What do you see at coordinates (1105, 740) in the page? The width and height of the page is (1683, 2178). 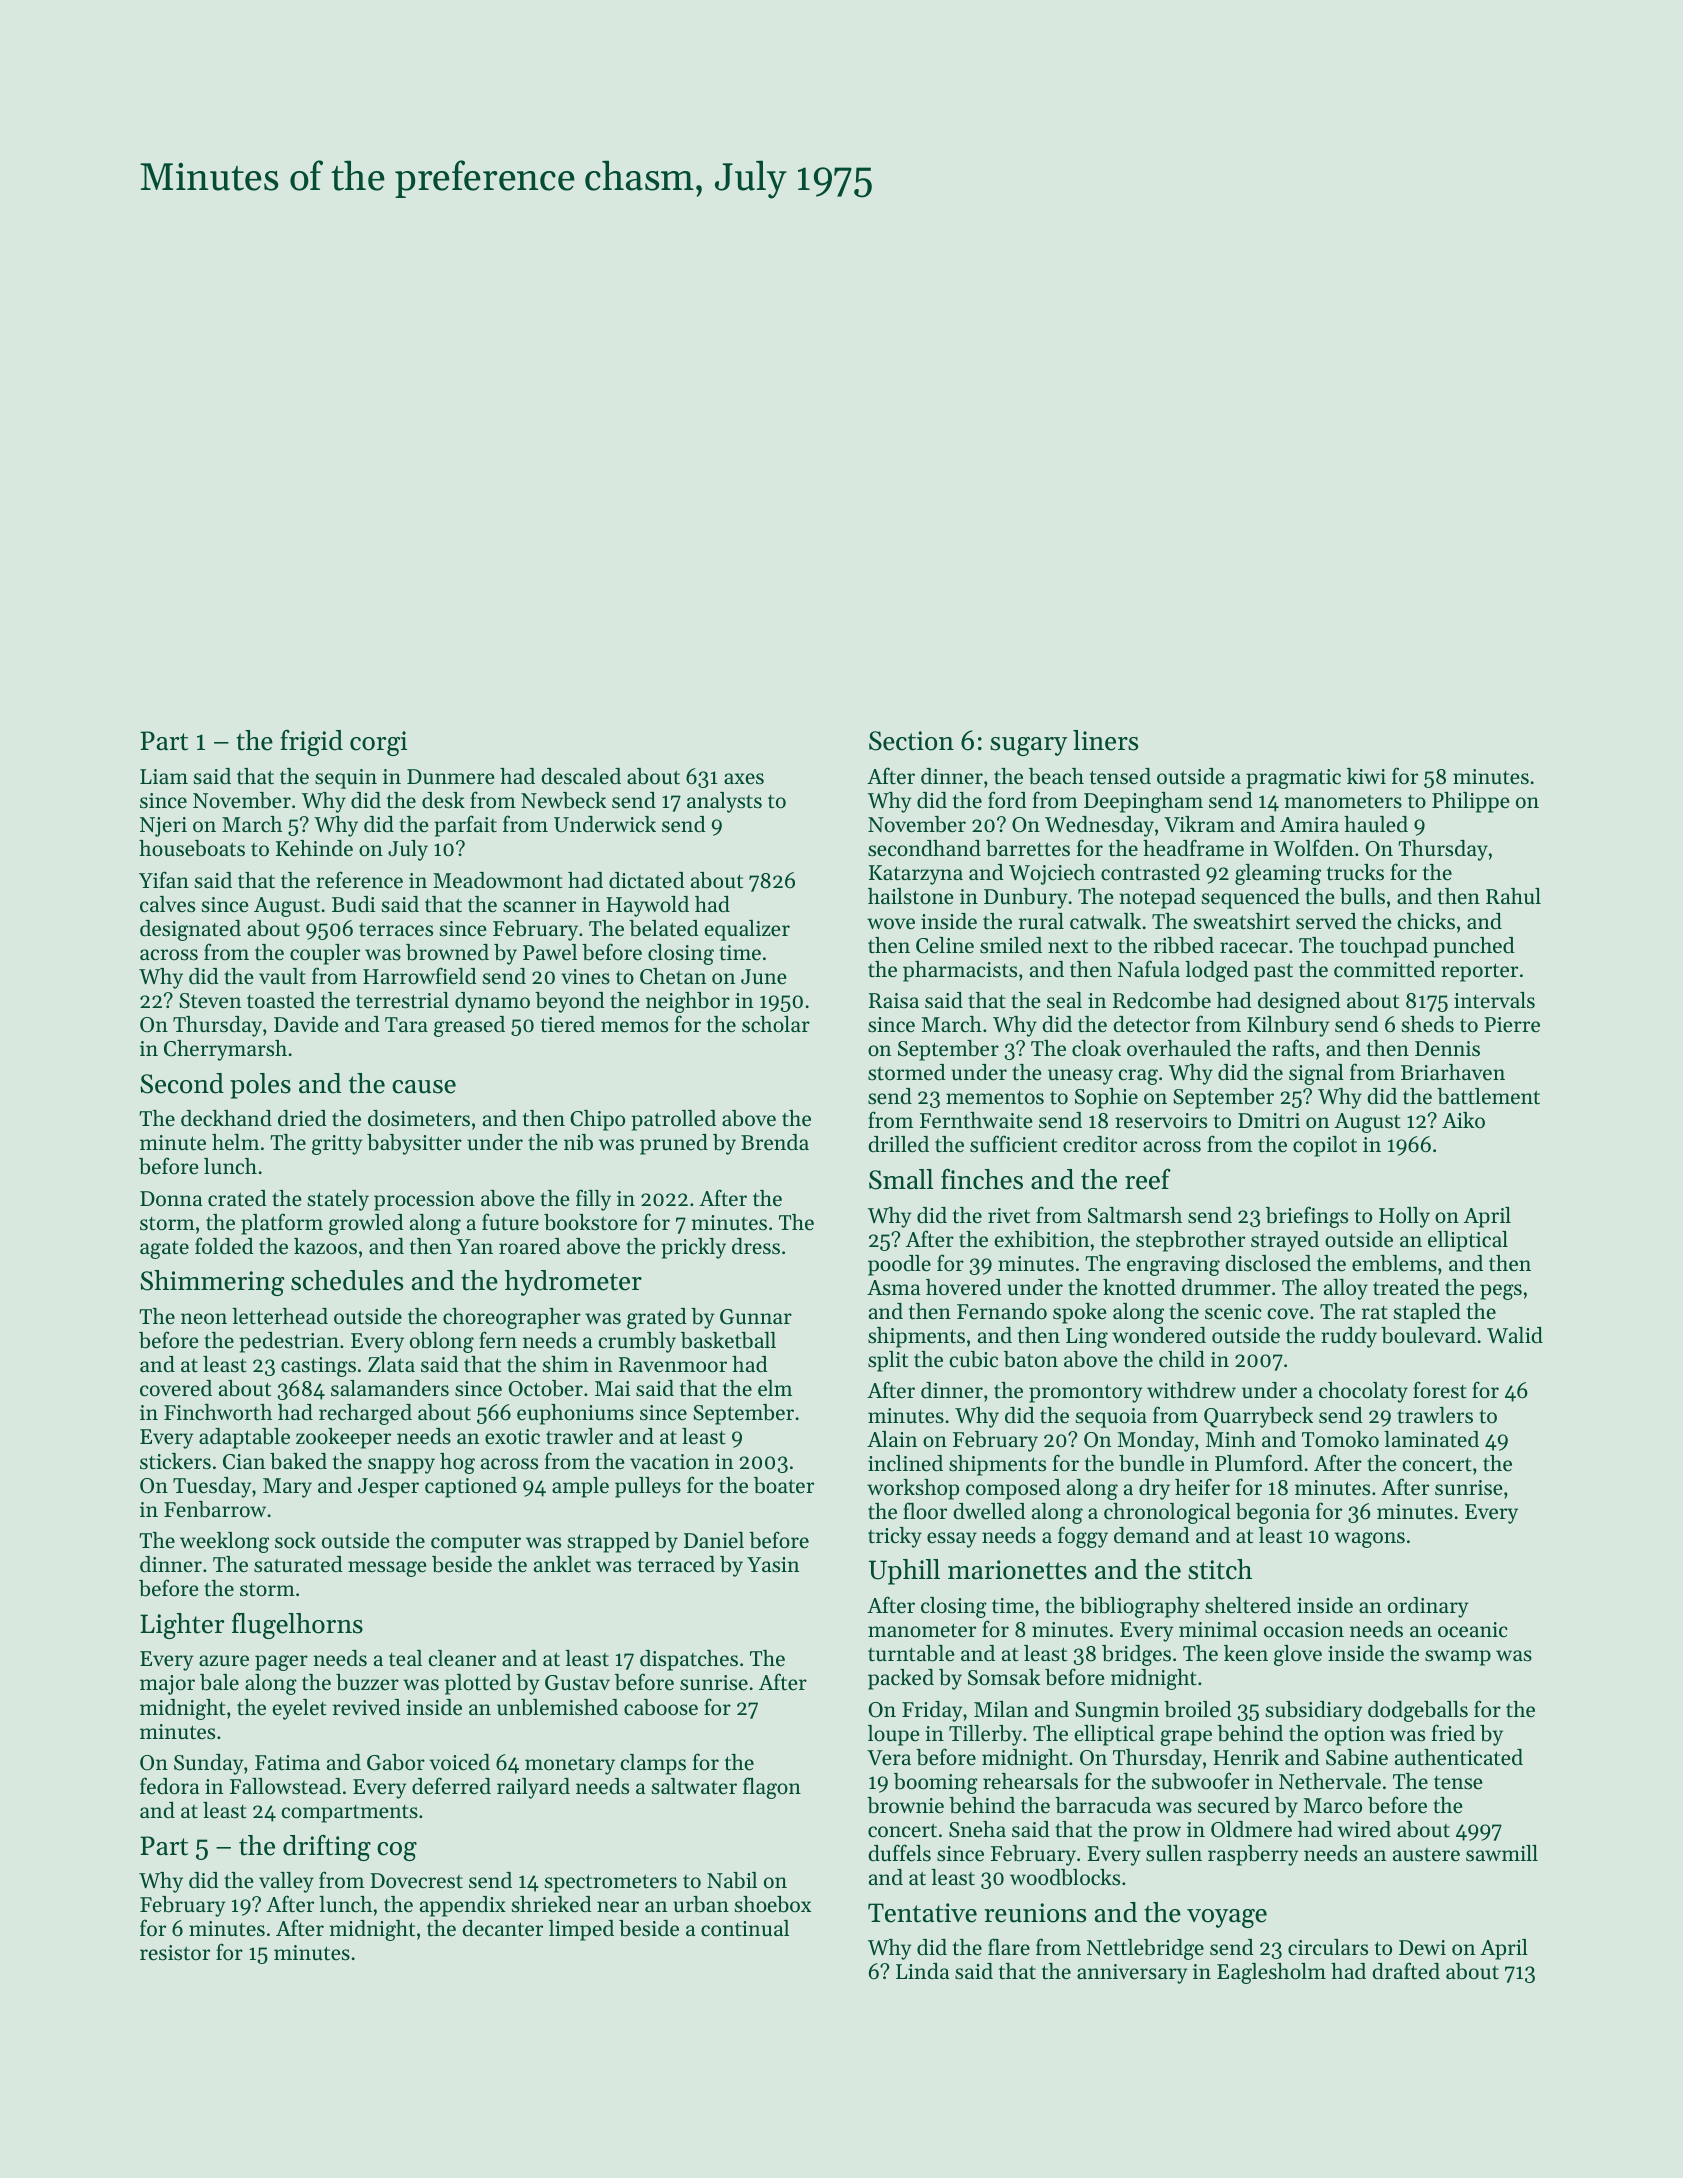 I see `liners` at bounding box center [1105, 740].
